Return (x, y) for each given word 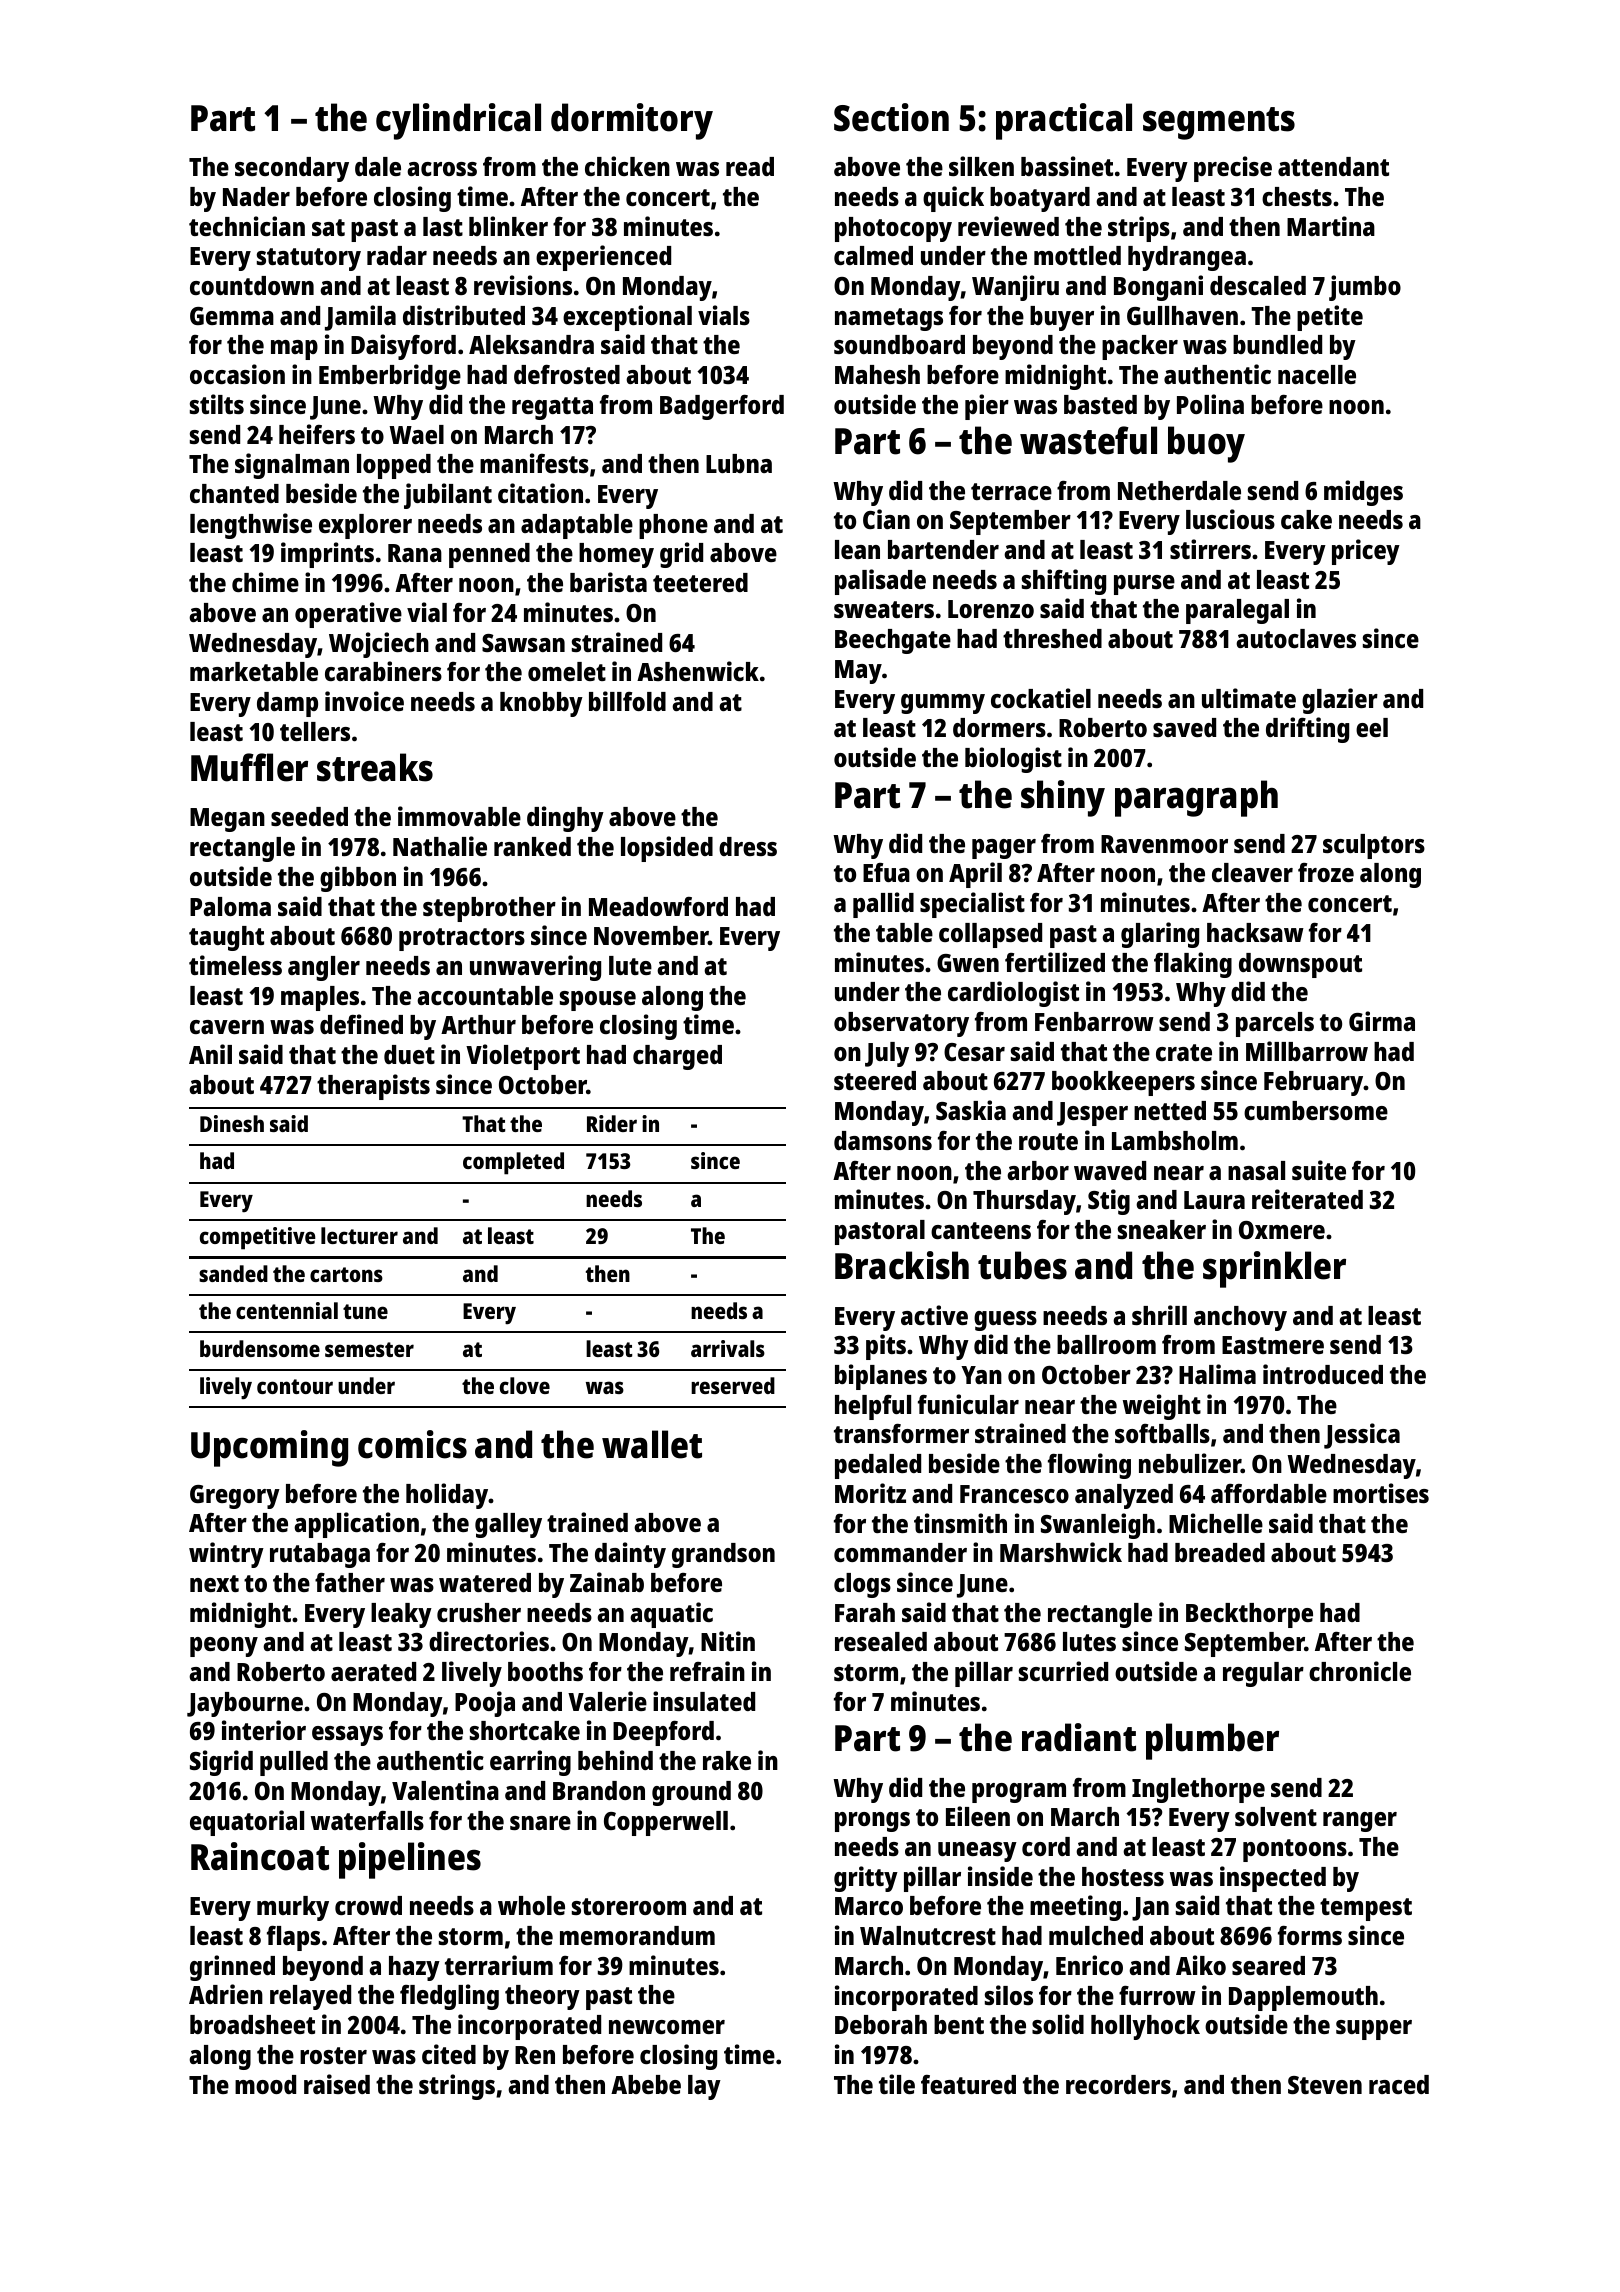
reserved (733, 1385)
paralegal (1237, 611)
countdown (252, 285)
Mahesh (877, 374)
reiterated (1307, 1199)
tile (897, 2084)
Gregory (235, 1497)
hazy (414, 1968)
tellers (315, 731)
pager (1004, 849)
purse (1144, 585)
